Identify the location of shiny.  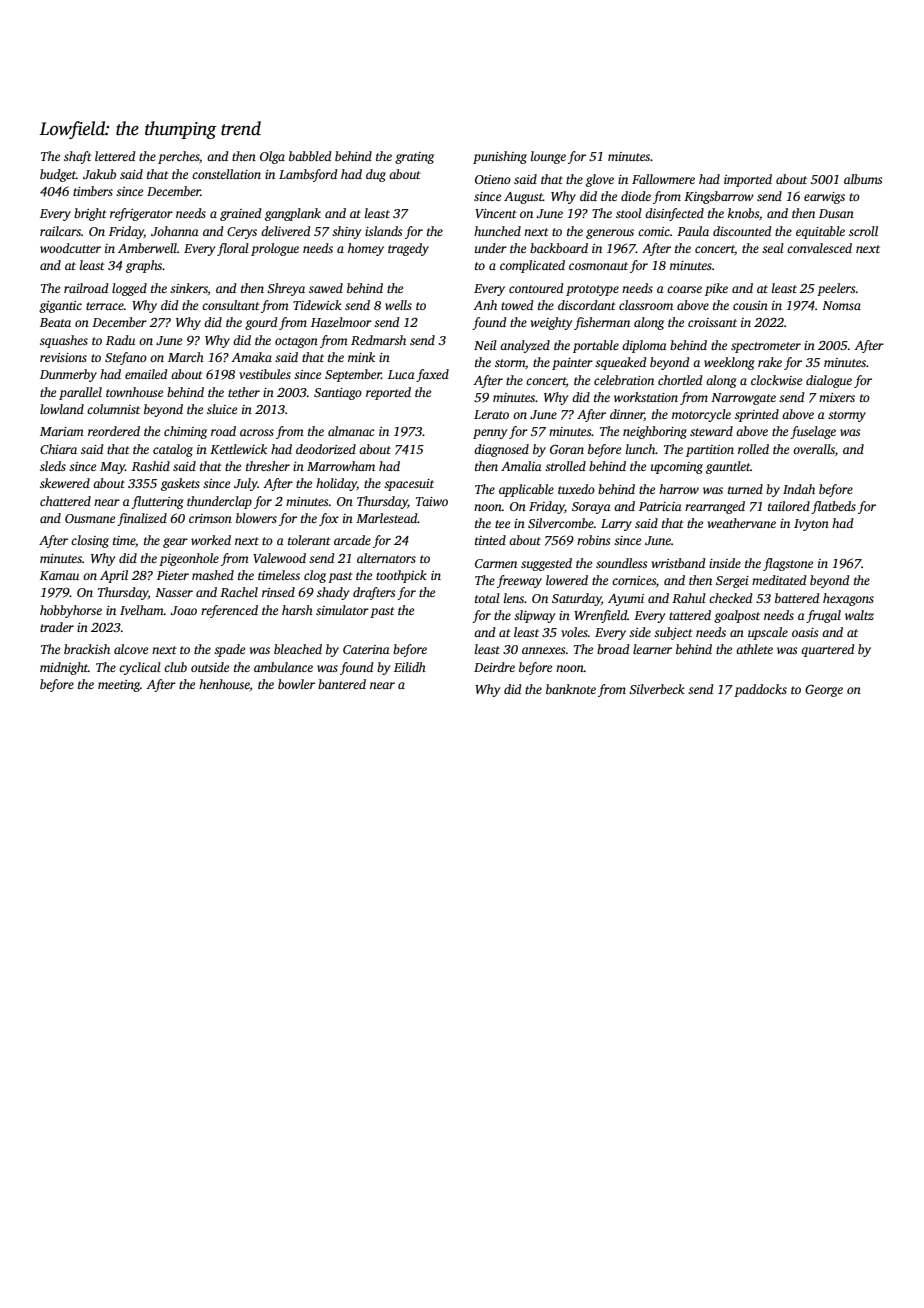
(346, 232).
